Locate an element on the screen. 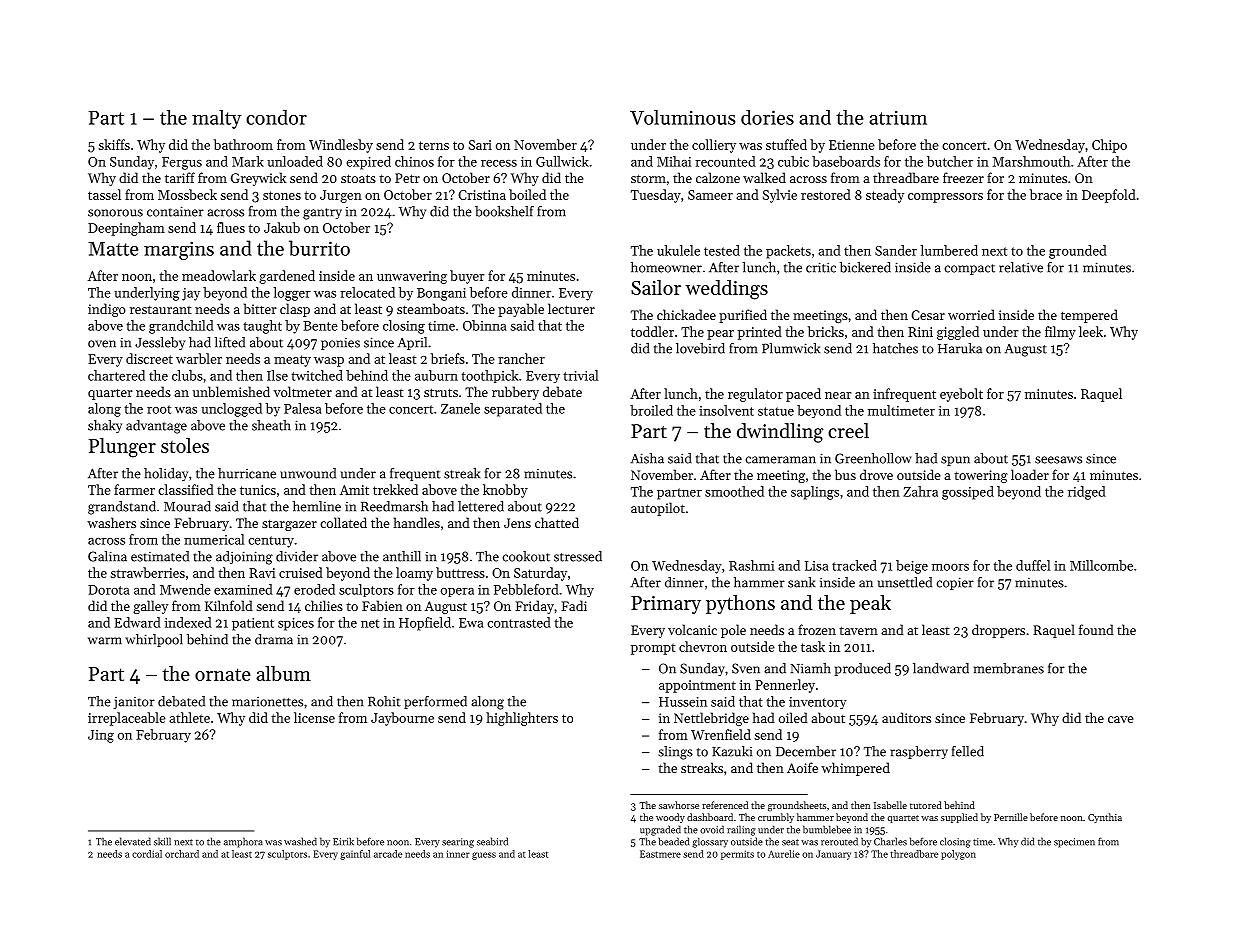 This screenshot has height=952, width=1233. Sari is located at coordinates (480, 145).
